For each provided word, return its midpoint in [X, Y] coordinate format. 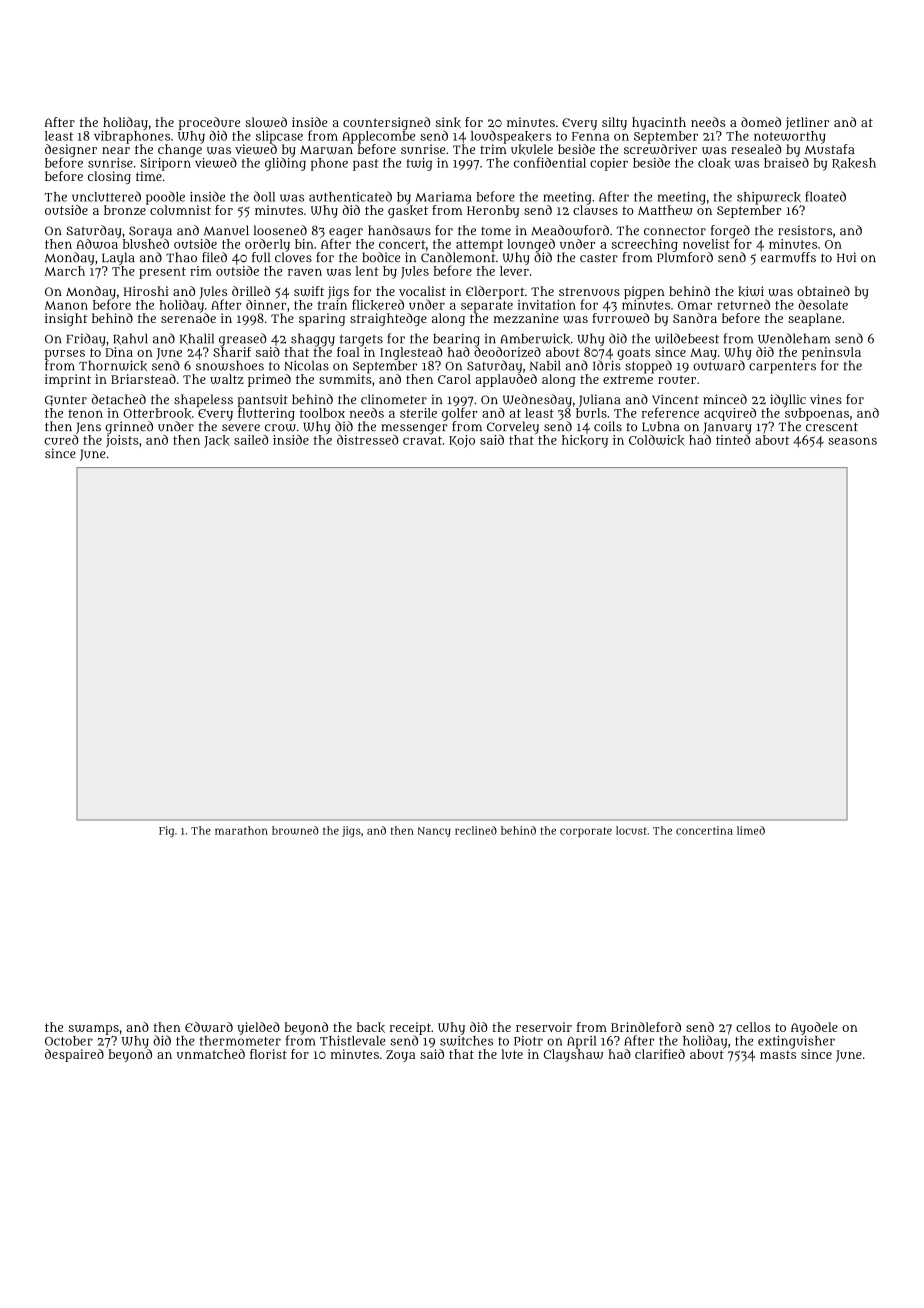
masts [778, 1054]
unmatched [211, 1054]
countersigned [386, 123]
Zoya [401, 1056]
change [180, 150]
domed [761, 122]
